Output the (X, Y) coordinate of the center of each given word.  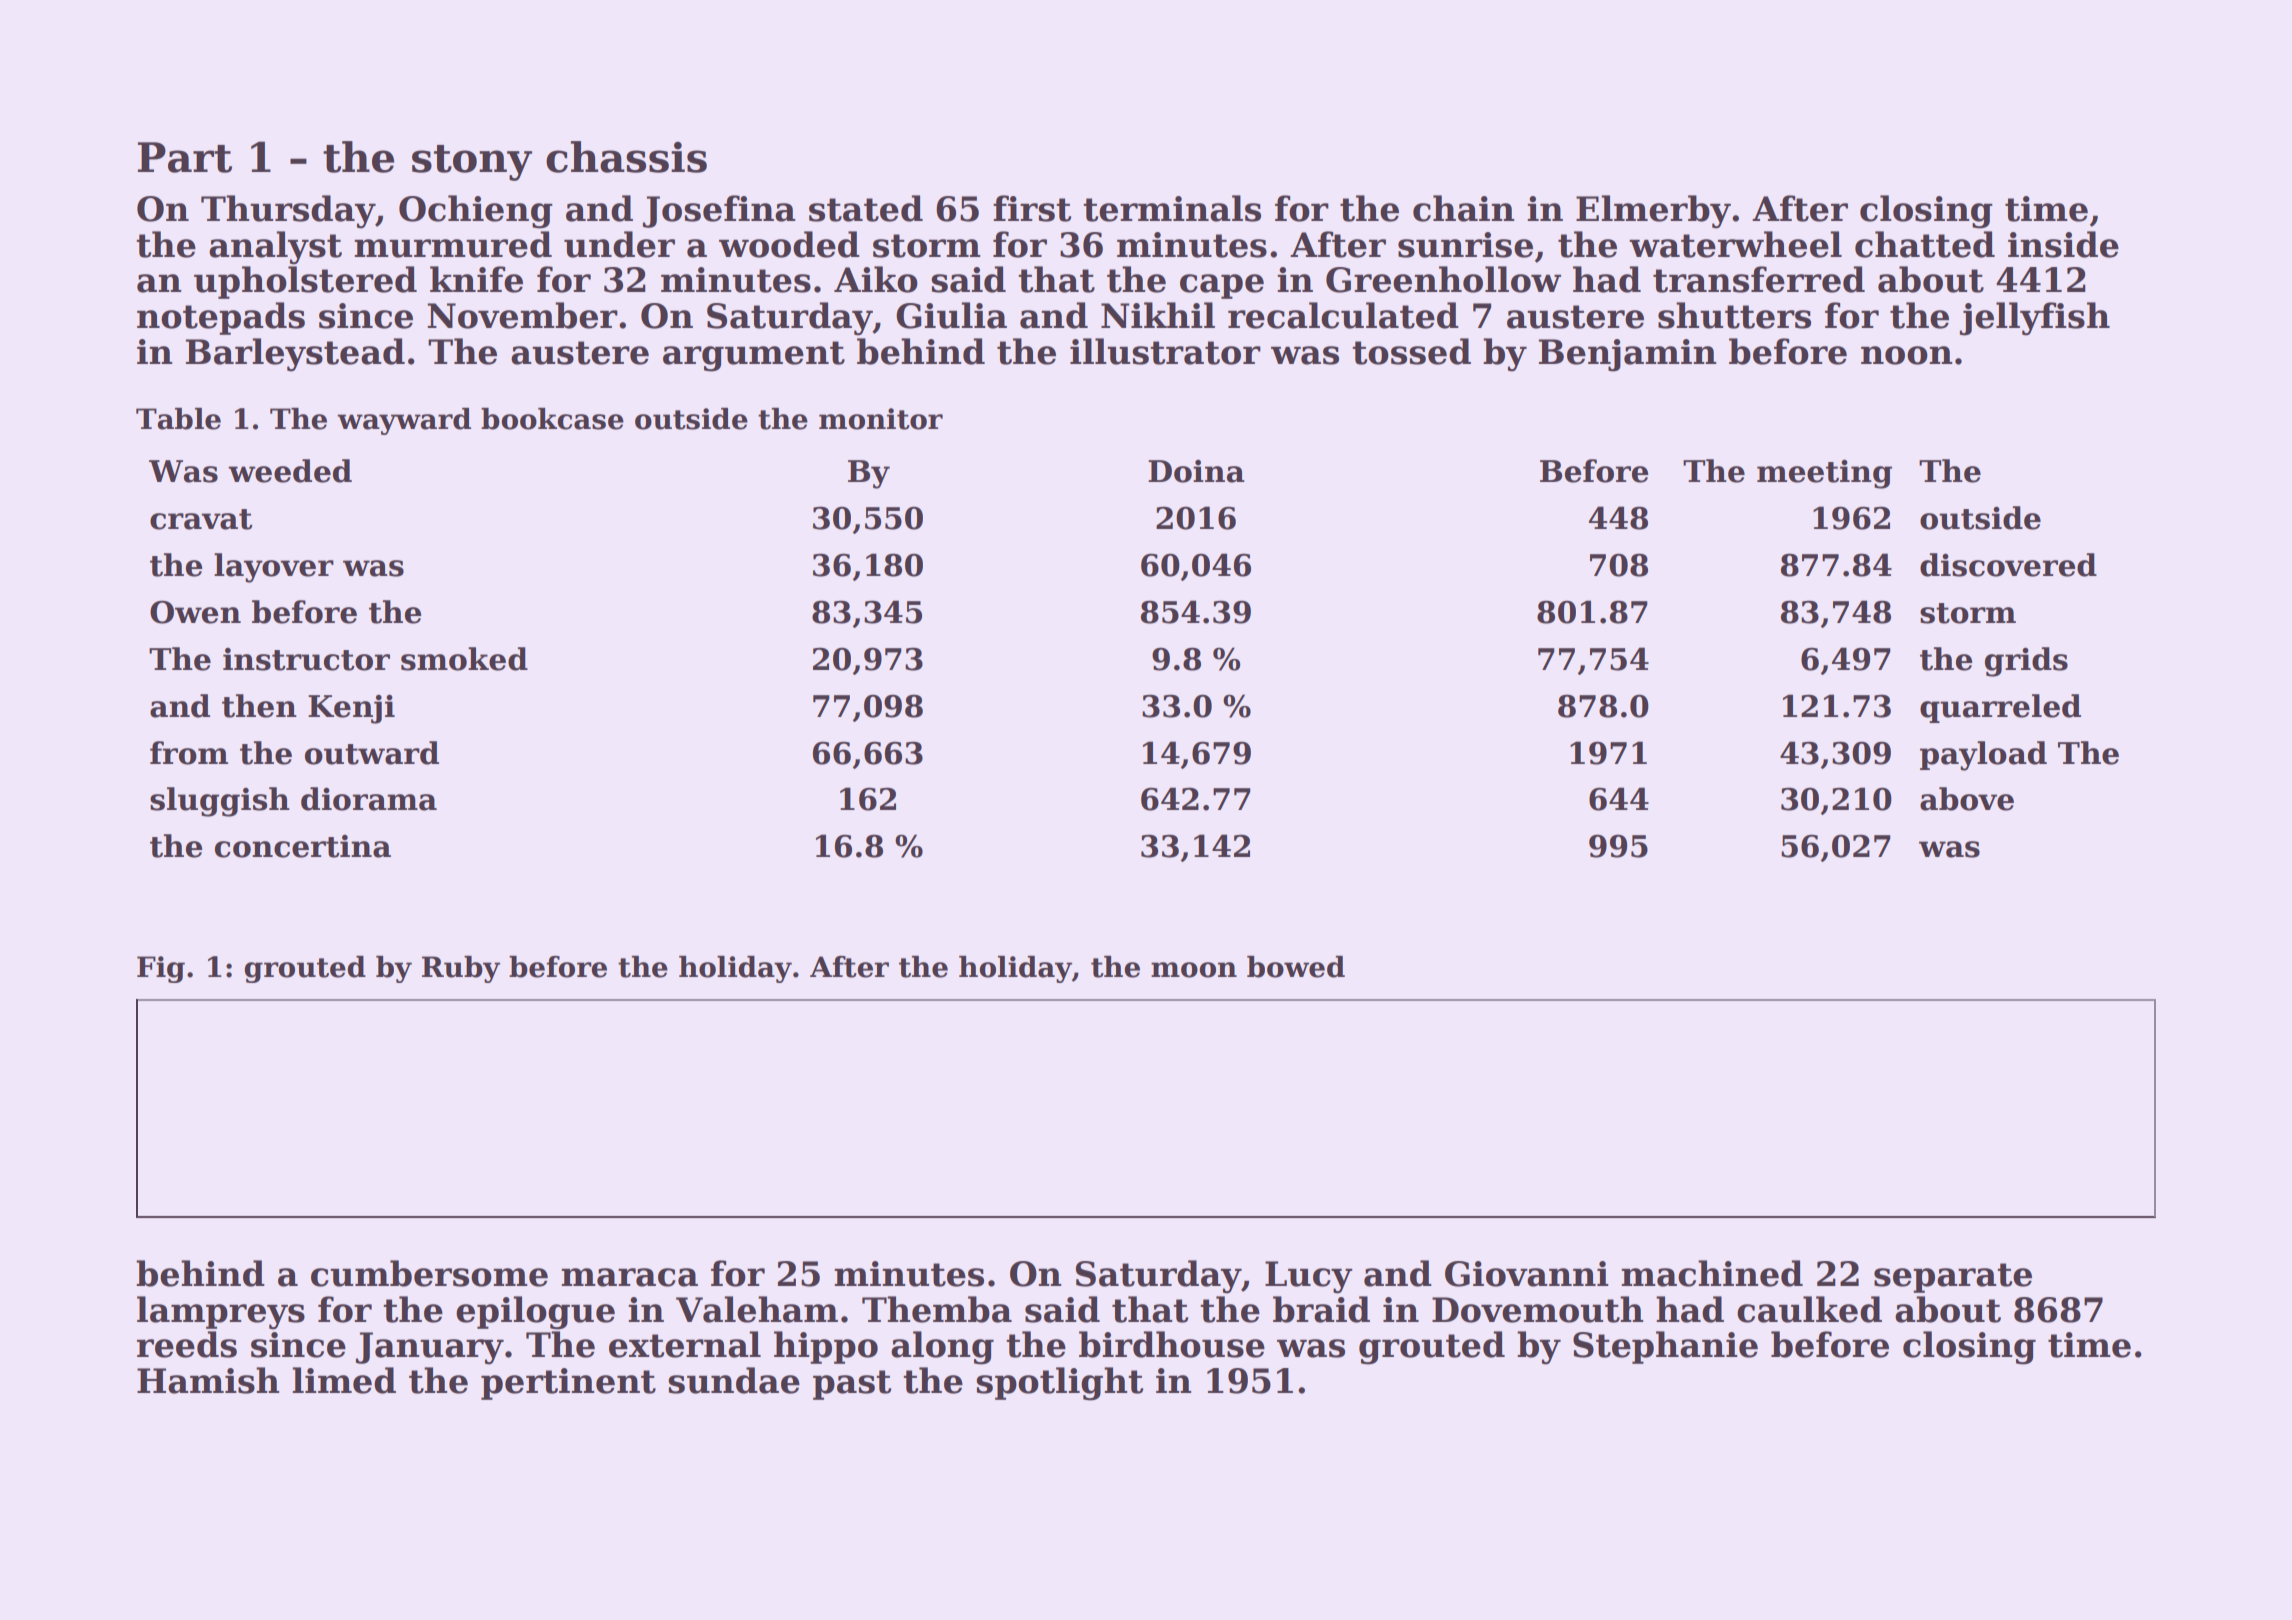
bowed (1296, 967)
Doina (1196, 471)
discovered (2008, 565)
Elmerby (1653, 212)
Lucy (1309, 1277)
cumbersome (429, 1273)
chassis (626, 157)
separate (1953, 1278)
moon (1194, 970)
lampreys (221, 1313)
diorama (369, 799)
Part (185, 157)
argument (754, 356)
